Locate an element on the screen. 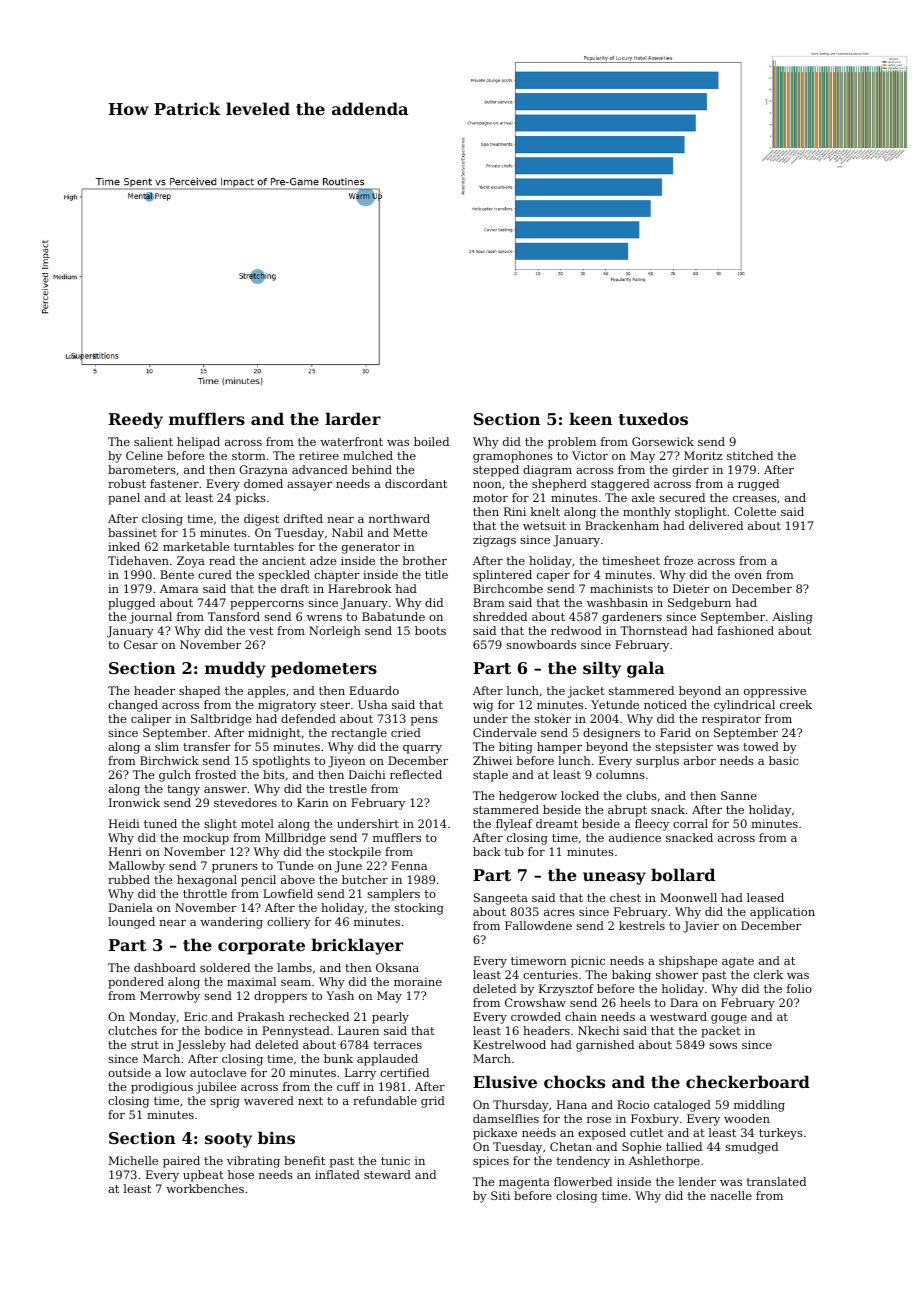 The image size is (924, 1308). workbenches is located at coordinates (205, 1188).
